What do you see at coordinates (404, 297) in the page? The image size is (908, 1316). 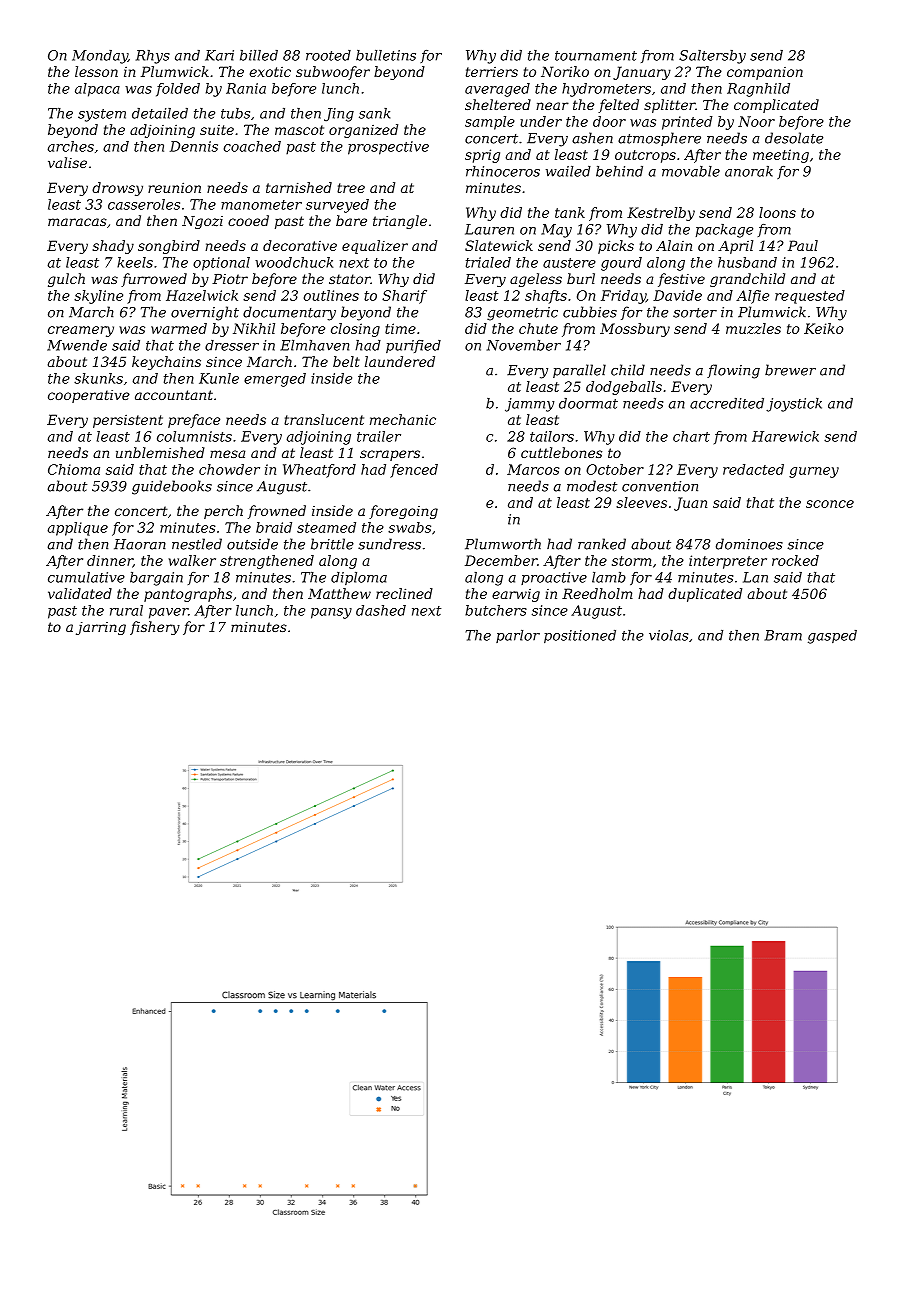 I see `Sharif` at bounding box center [404, 297].
